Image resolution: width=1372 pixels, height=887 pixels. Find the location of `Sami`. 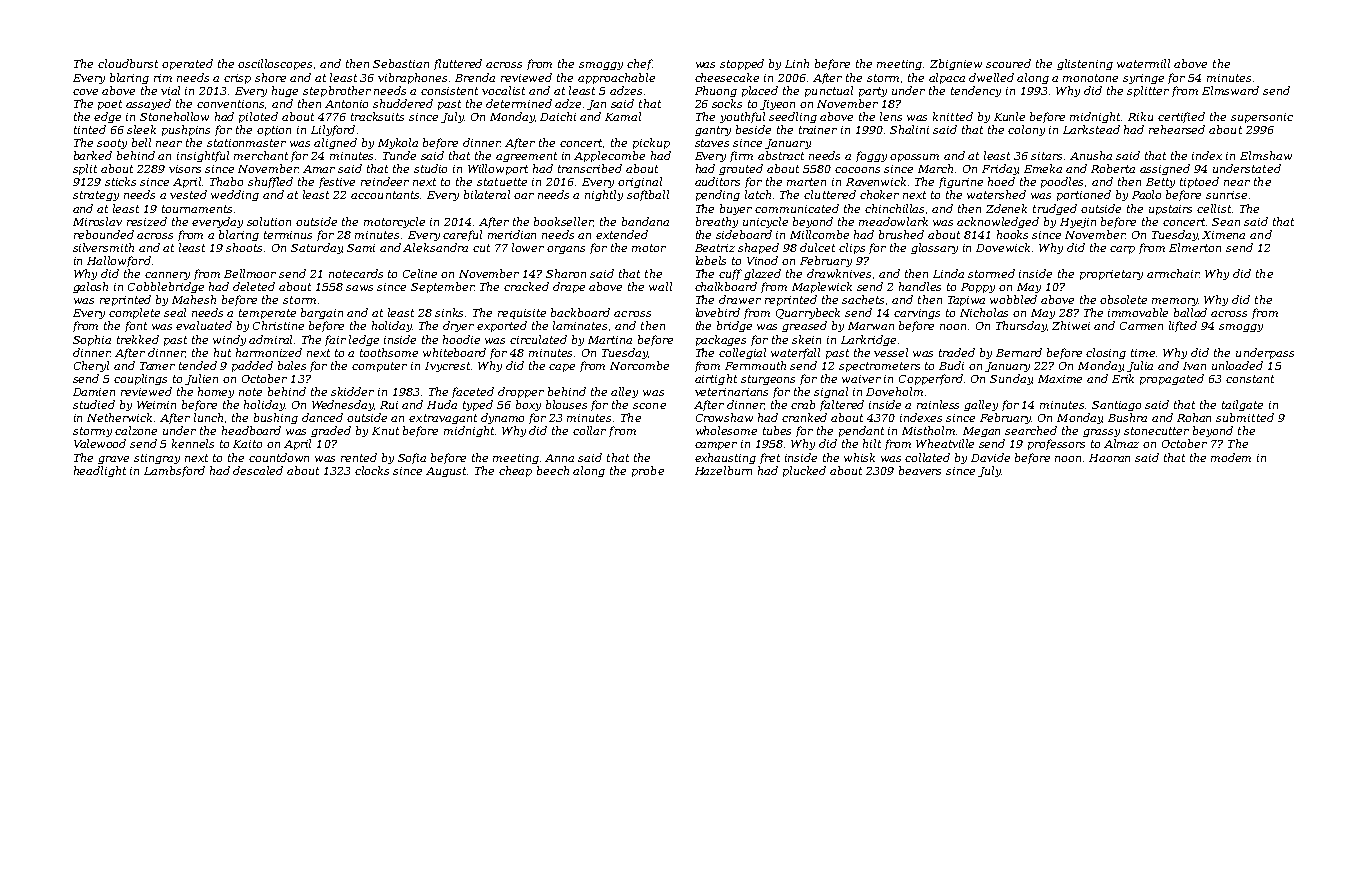

Sami is located at coordinates (361, 248).
